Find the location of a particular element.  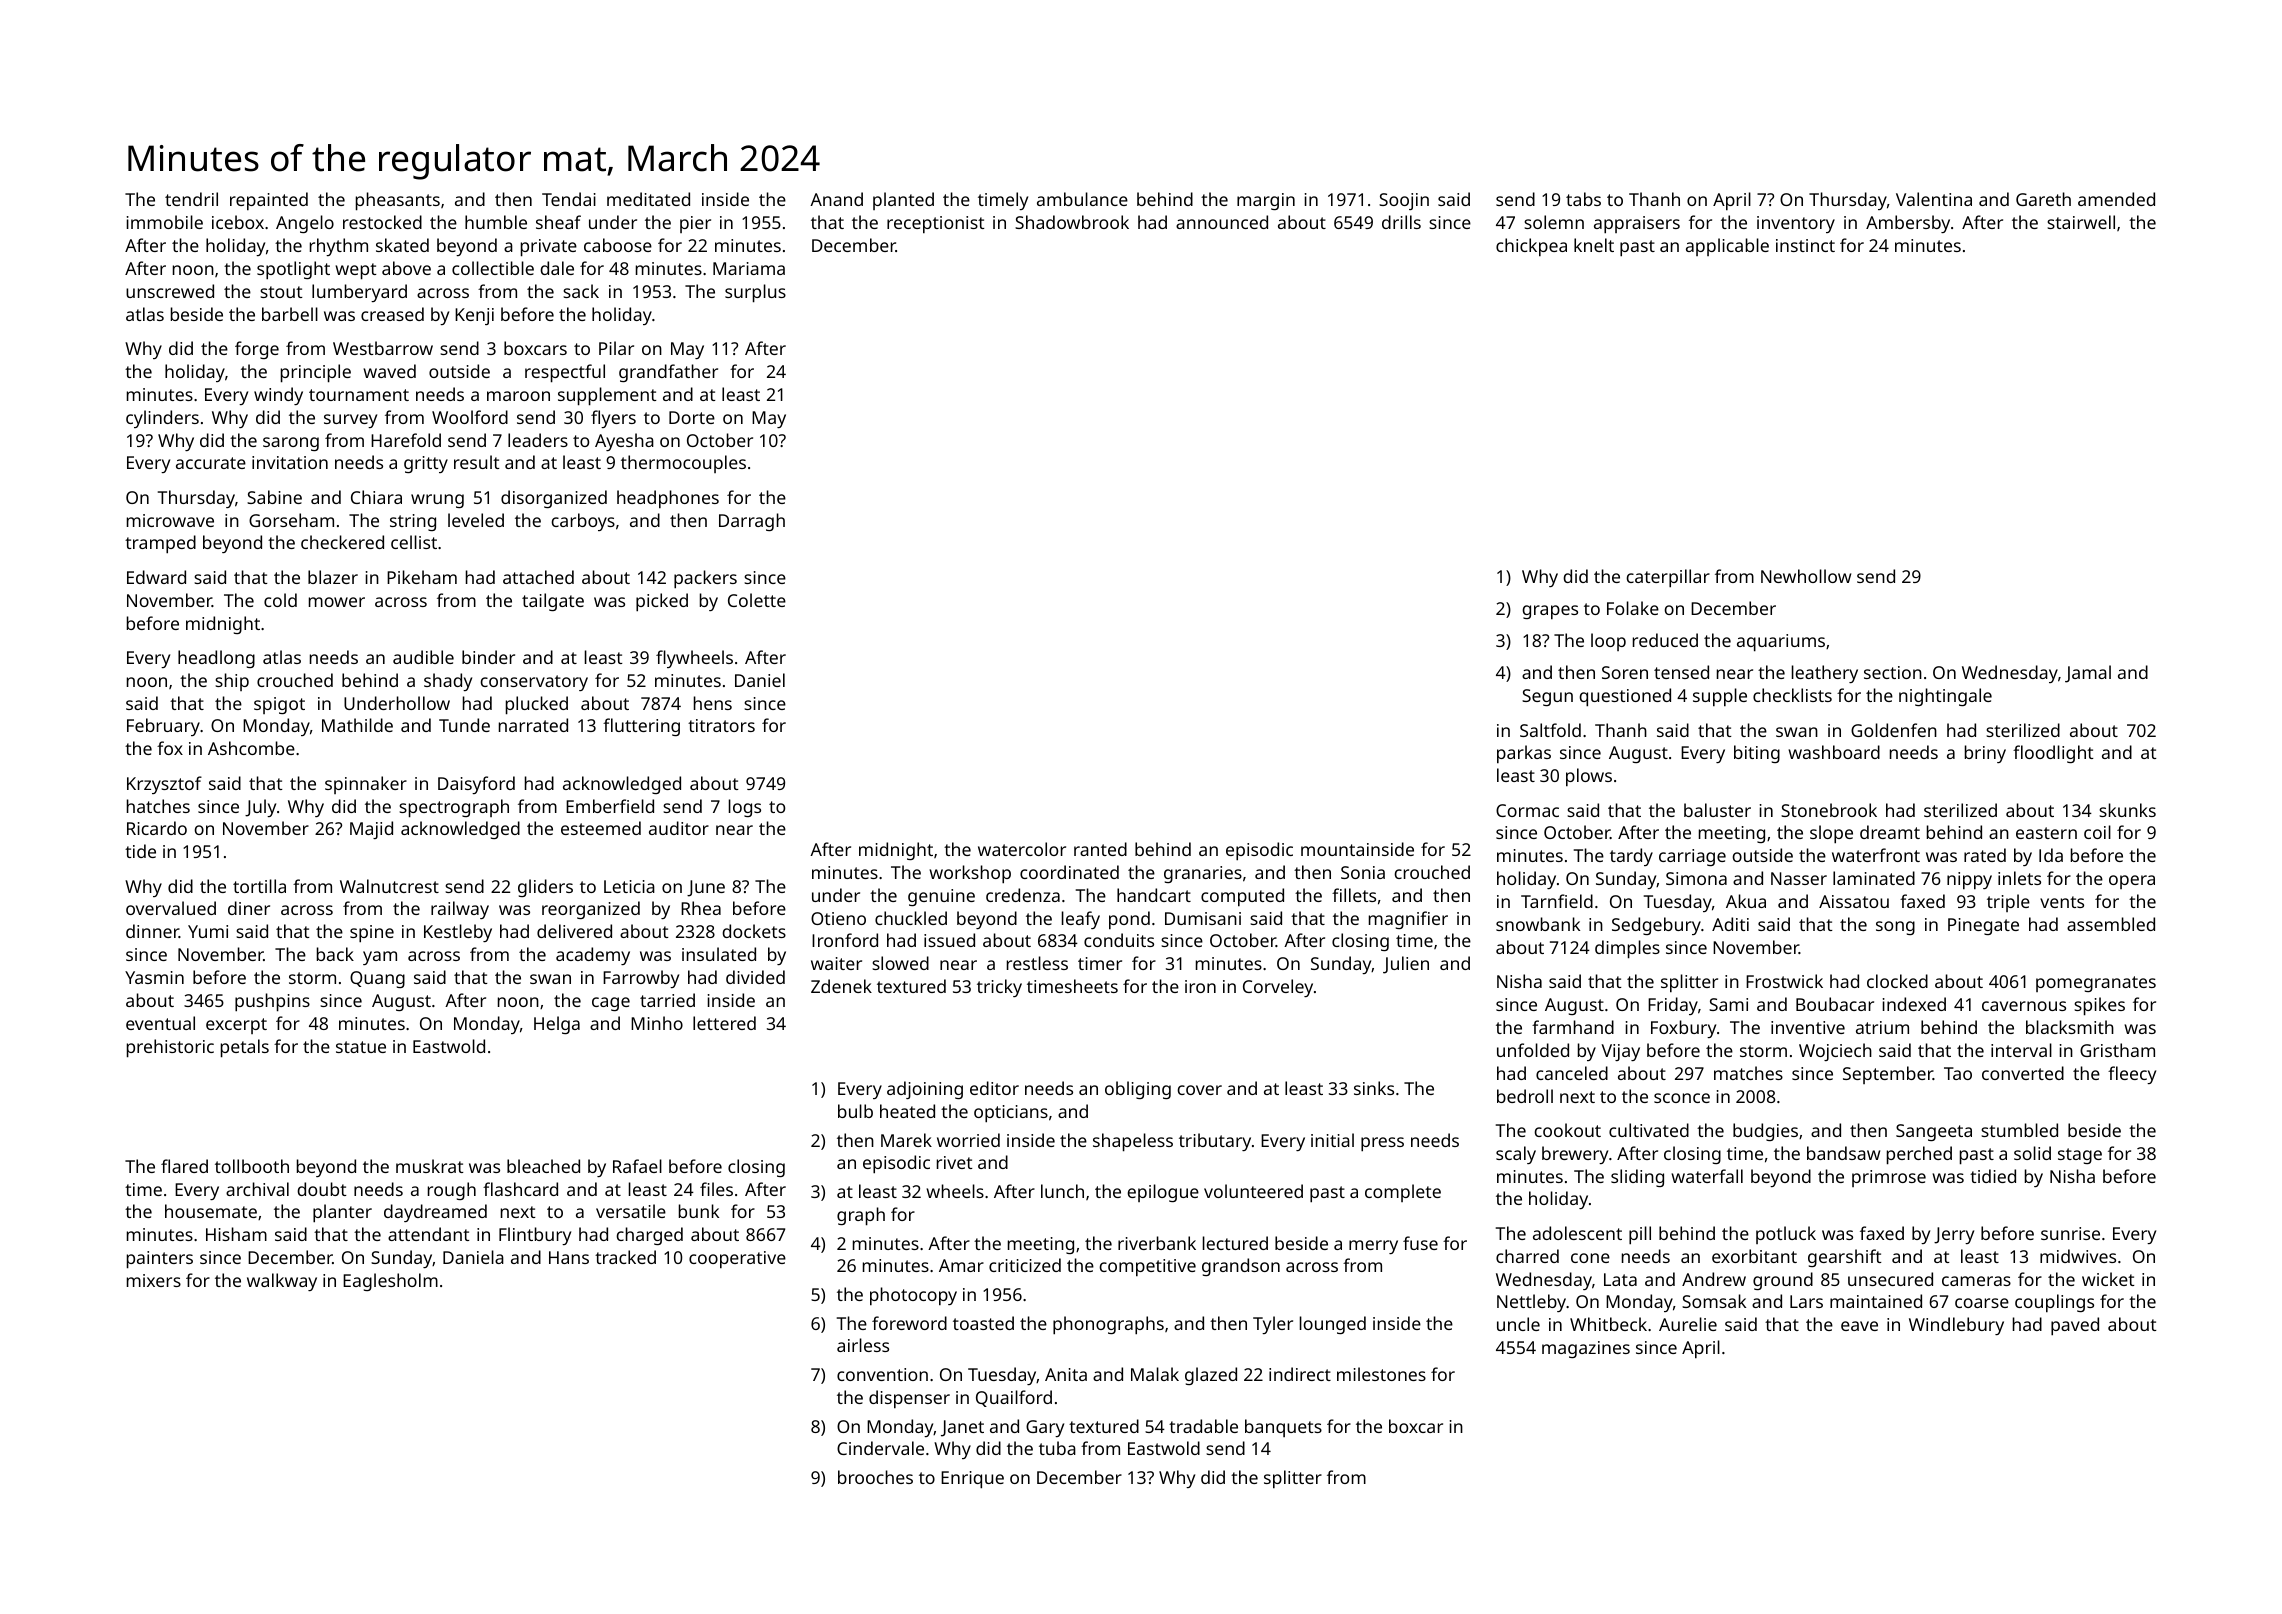

receptionist is located at coordinates (935, 224).
